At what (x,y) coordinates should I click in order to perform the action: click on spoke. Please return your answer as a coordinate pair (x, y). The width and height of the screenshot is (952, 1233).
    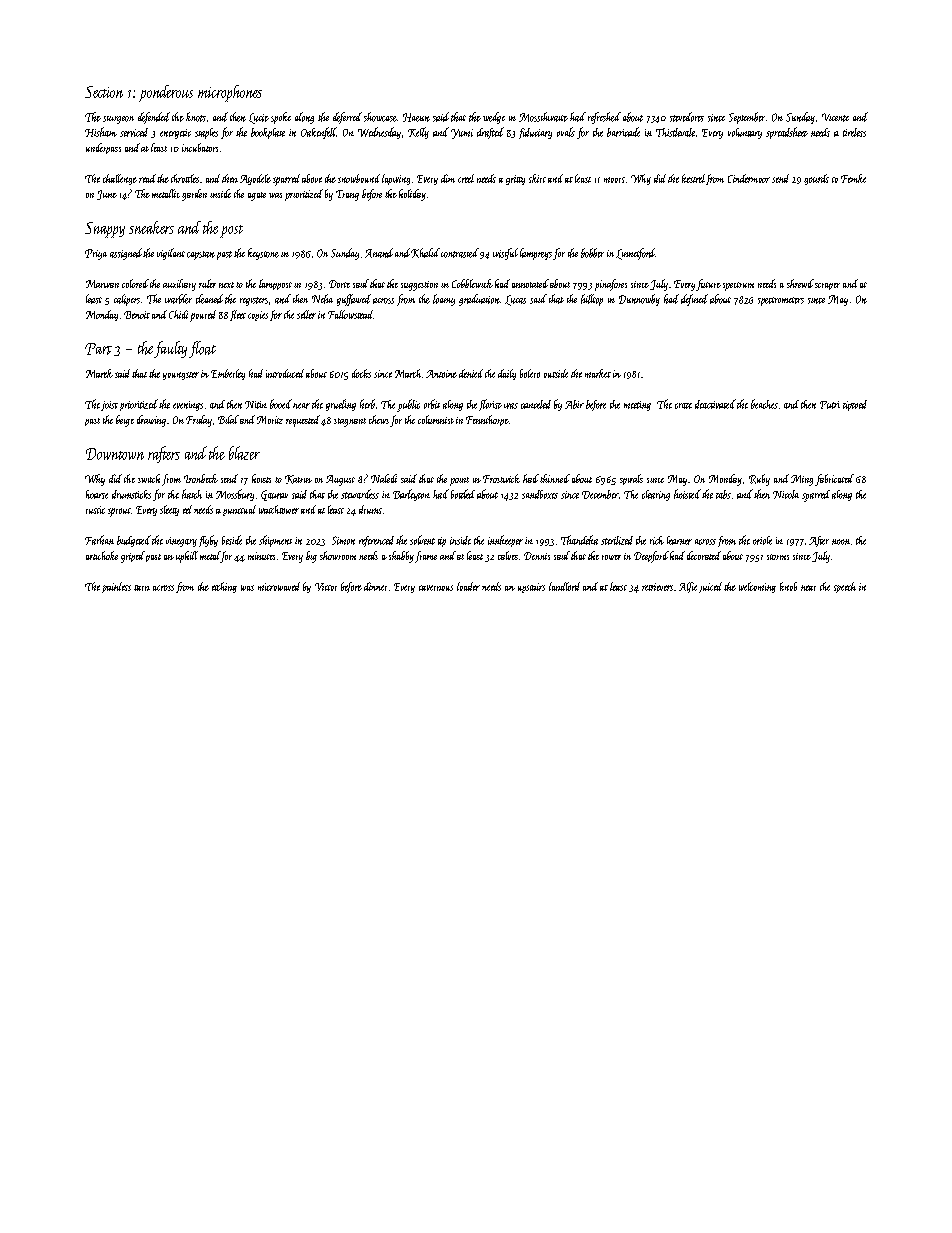
    Looking at the image, I should click on (281, 118).
